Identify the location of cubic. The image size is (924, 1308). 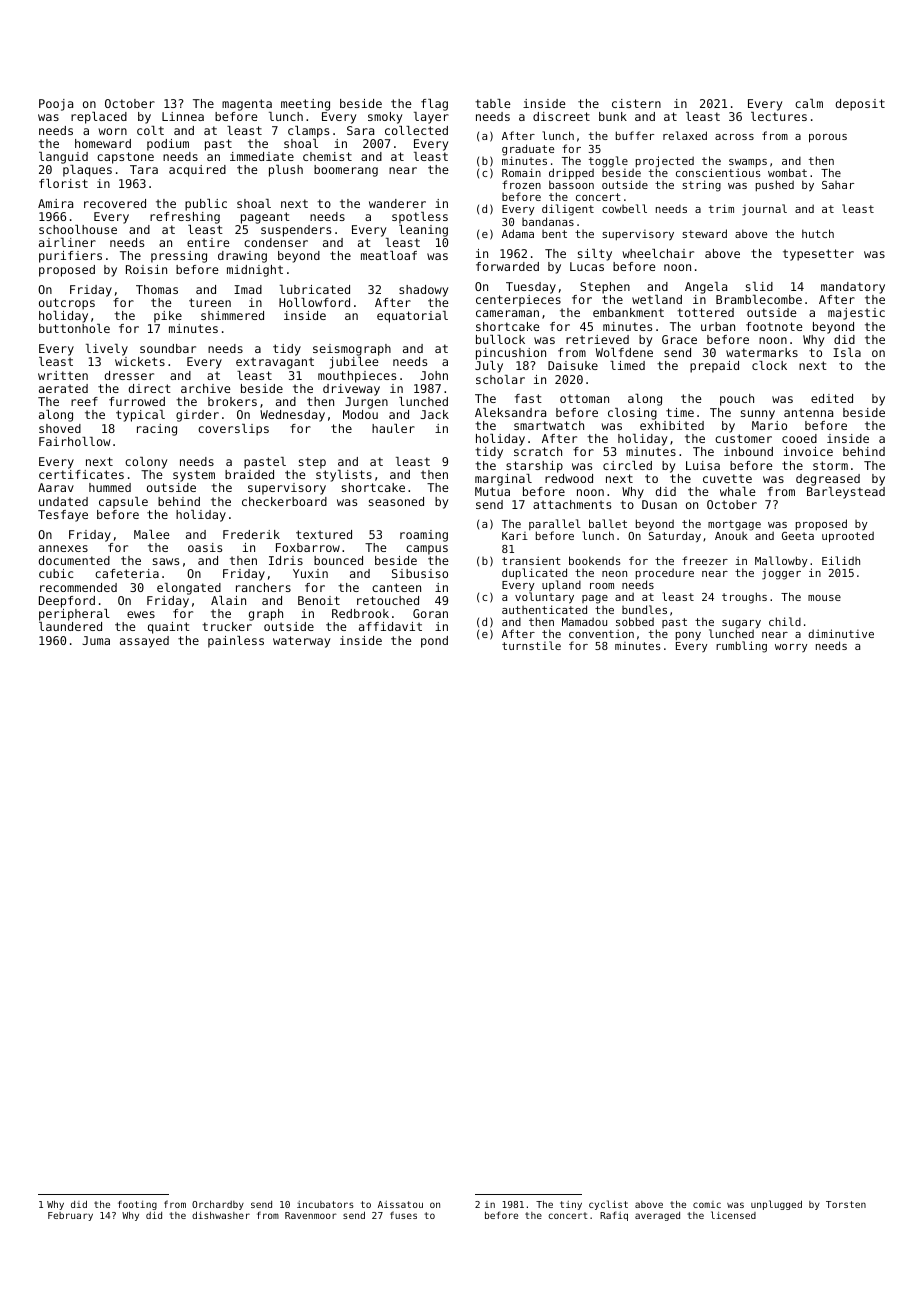
(56, 573).
